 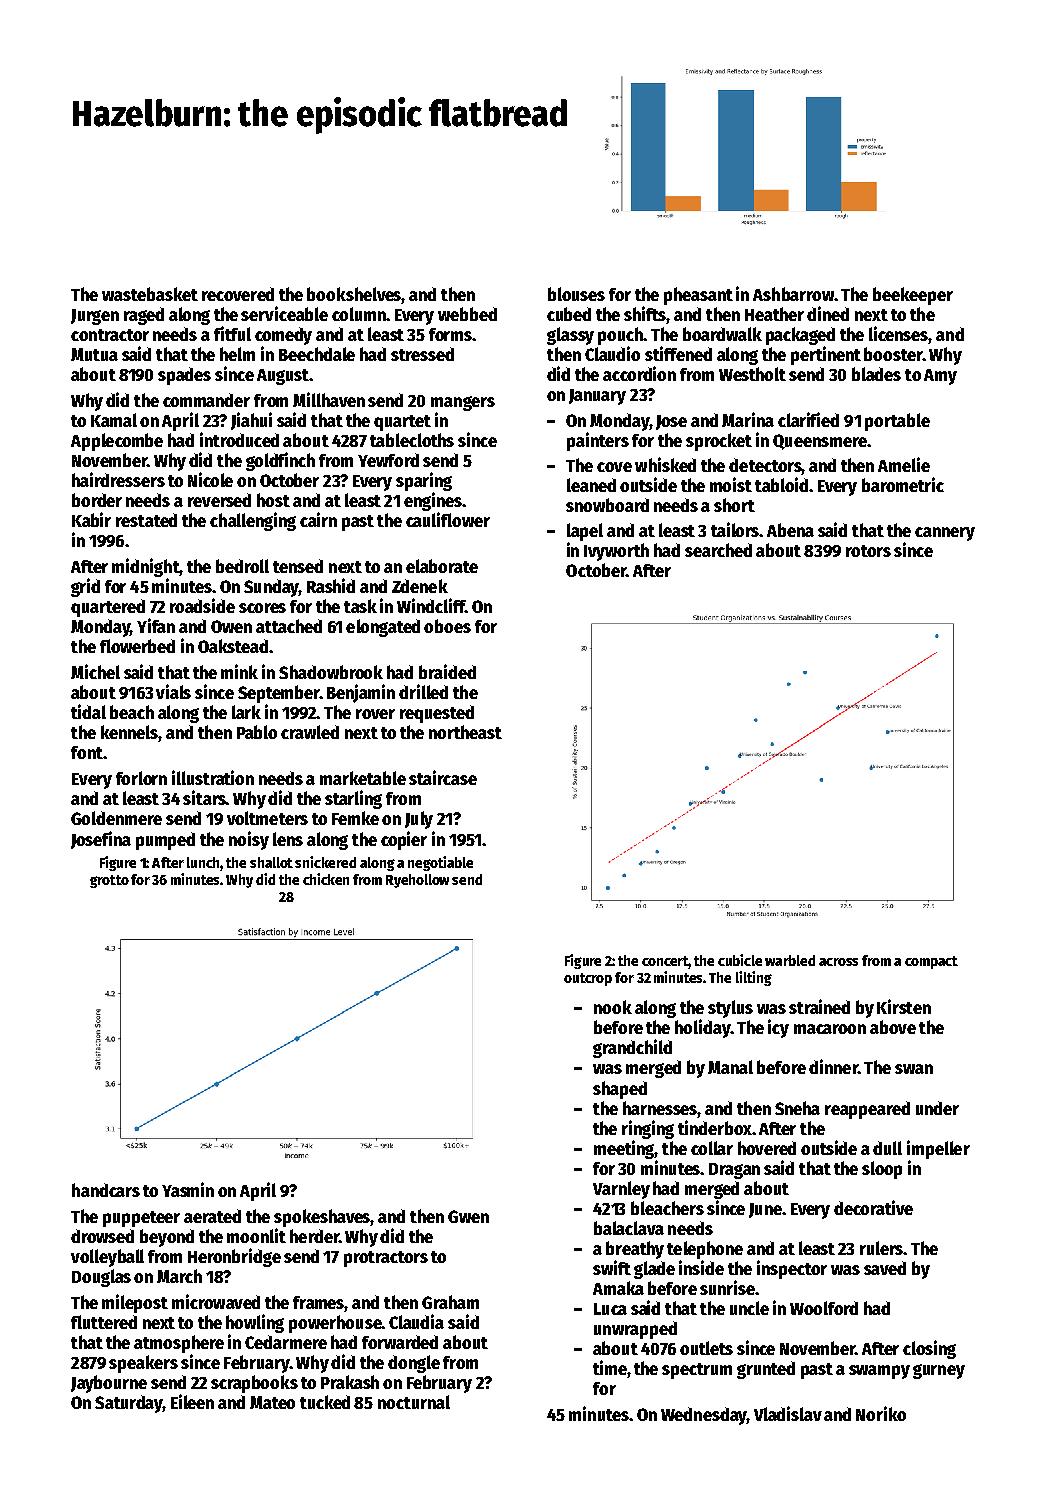 I want to click on Amaka, so click(x=618, y=1288).
